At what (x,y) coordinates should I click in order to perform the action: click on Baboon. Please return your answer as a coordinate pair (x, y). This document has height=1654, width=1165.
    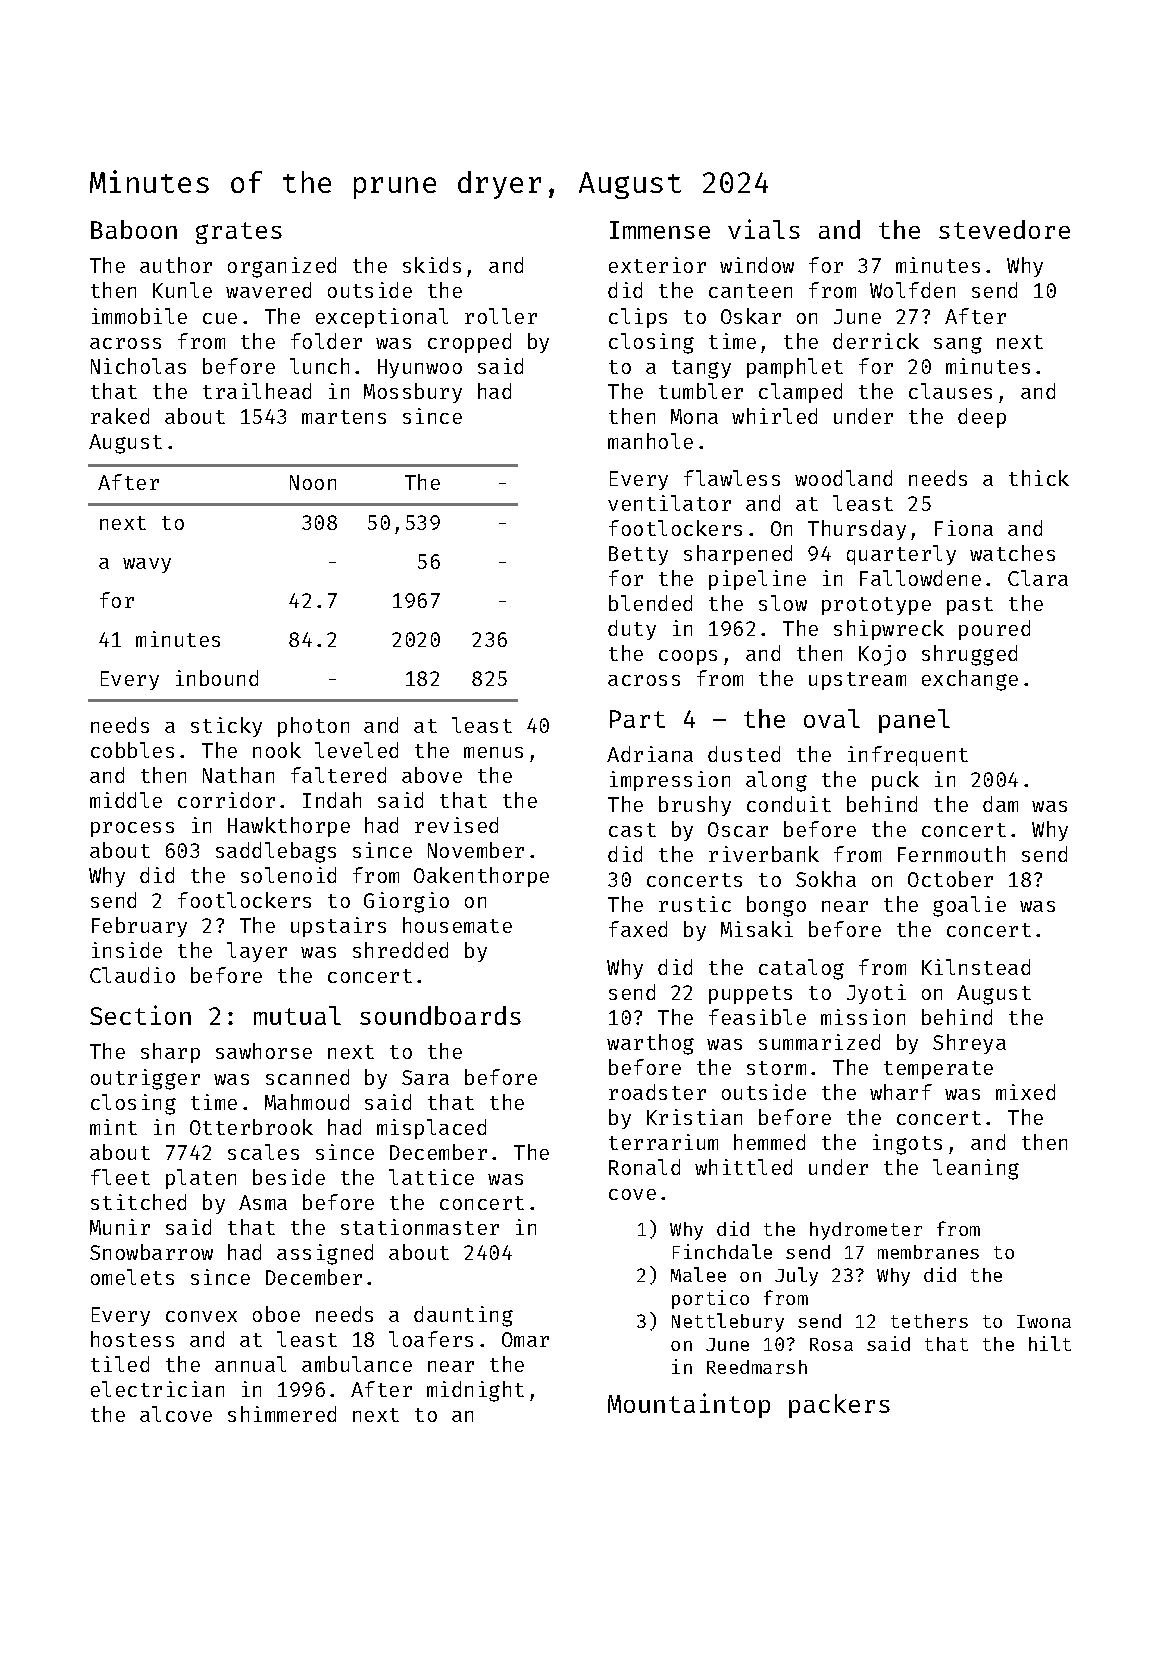
    Looking at the image, I should click on (134, 229).
